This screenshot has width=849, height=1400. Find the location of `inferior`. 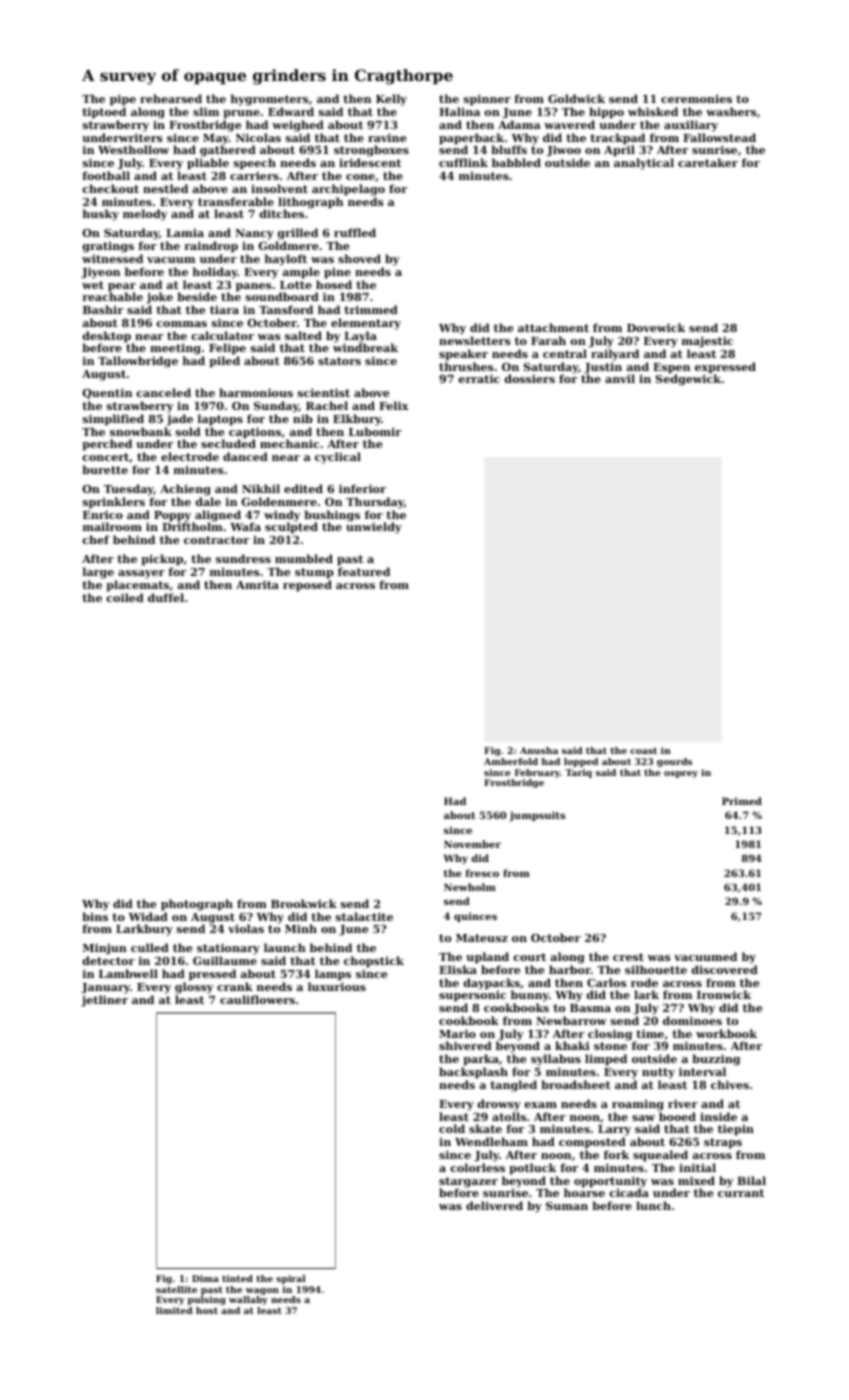

inferior is located at coordinates (362, 488).
